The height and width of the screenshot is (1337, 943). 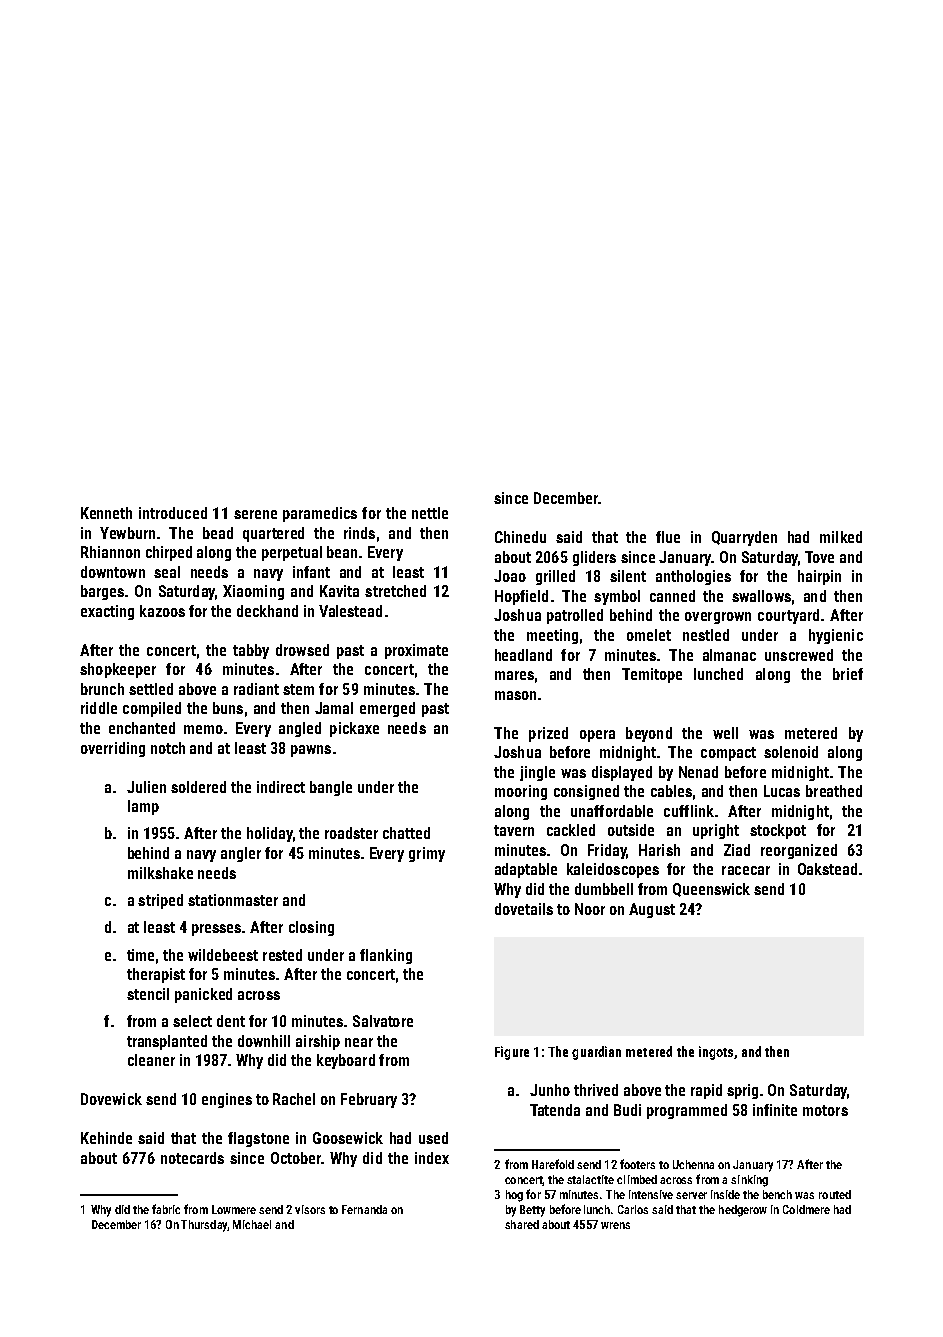 What do you see at coordinates (106, 513) in the screenshot?
I see `Kenneth` at bounding box center [106, 513].
